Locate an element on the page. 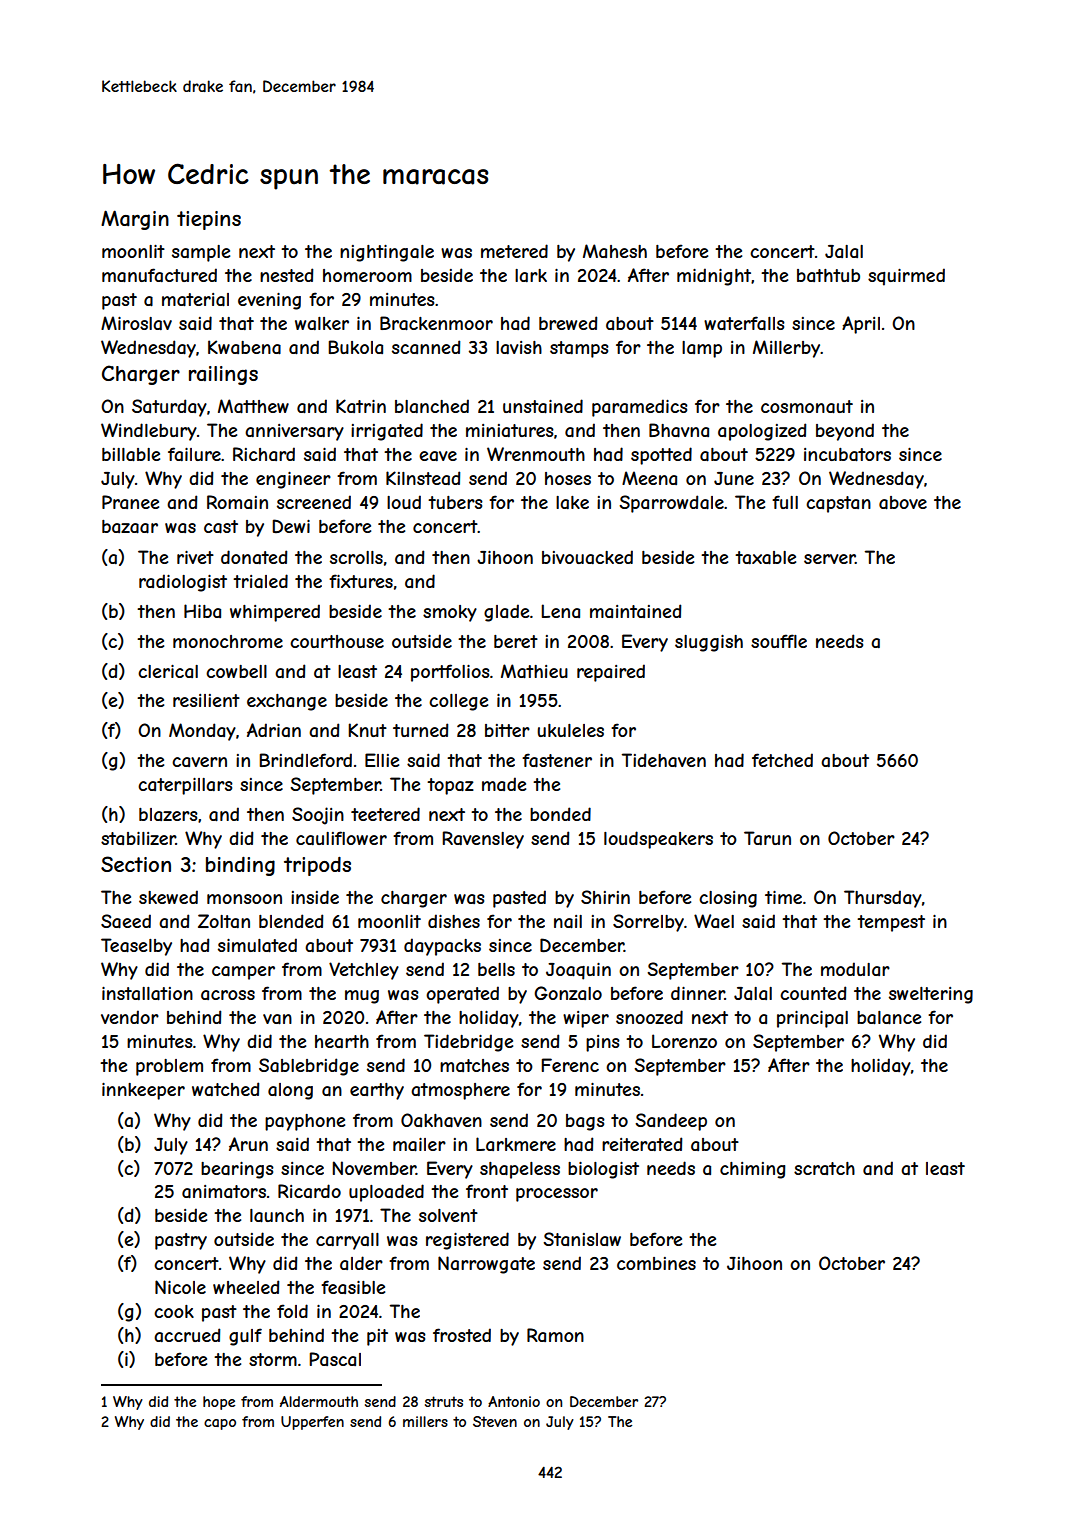 The width and height of the image is (1076, 1529). beyond is located at coordinates (845, 432).
